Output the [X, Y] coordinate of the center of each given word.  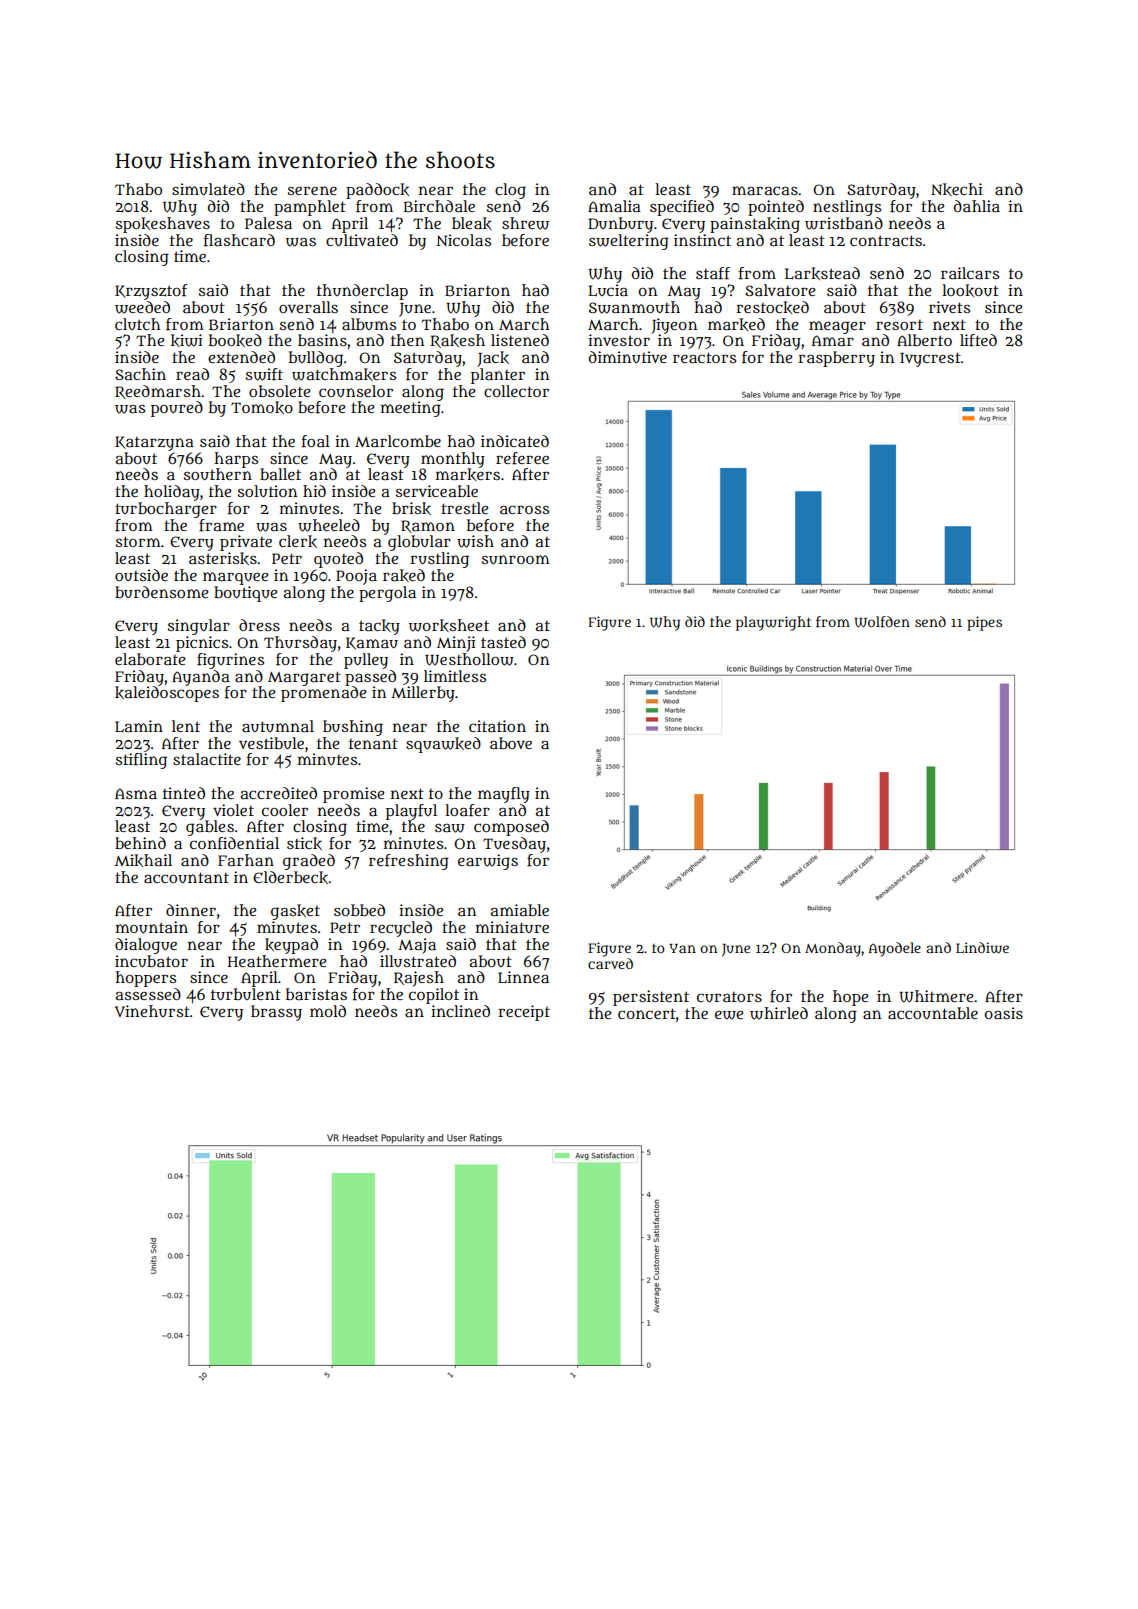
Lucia [608, 290]
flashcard [239, 240]
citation [497, 726]
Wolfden [882, 622]
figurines [230, 661]
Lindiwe [982, 948]
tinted [184, 793]
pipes [984, 623]
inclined [460, 1011]
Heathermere [277, 961]
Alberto [924, 340]
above [511, 743]
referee [522, 458]
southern [218, 474]
